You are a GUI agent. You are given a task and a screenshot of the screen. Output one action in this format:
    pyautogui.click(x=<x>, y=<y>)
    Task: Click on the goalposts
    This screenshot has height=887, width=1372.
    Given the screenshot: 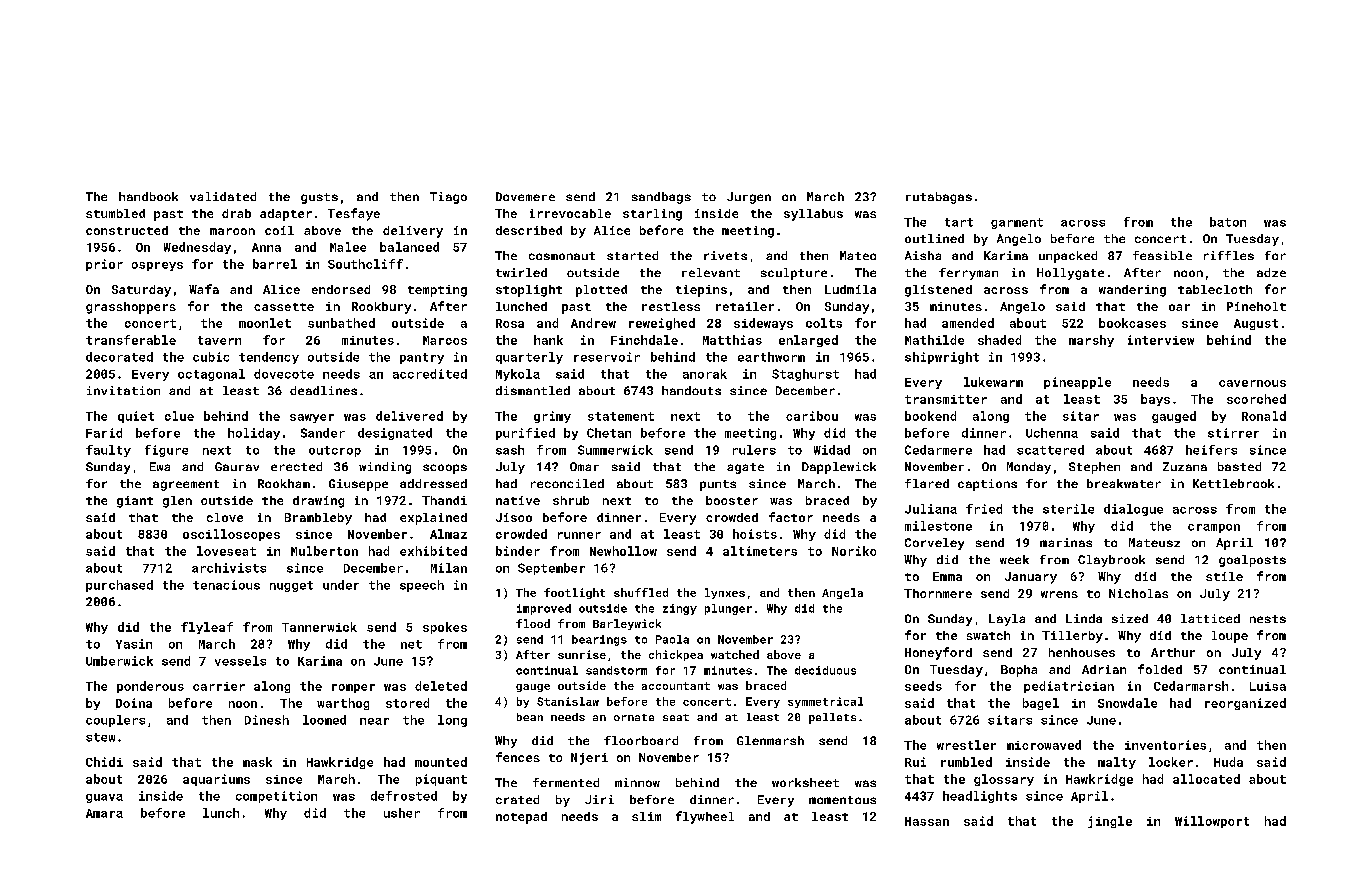 What is the action you would take?
    pyautogui.click(x=1252, y=561)
